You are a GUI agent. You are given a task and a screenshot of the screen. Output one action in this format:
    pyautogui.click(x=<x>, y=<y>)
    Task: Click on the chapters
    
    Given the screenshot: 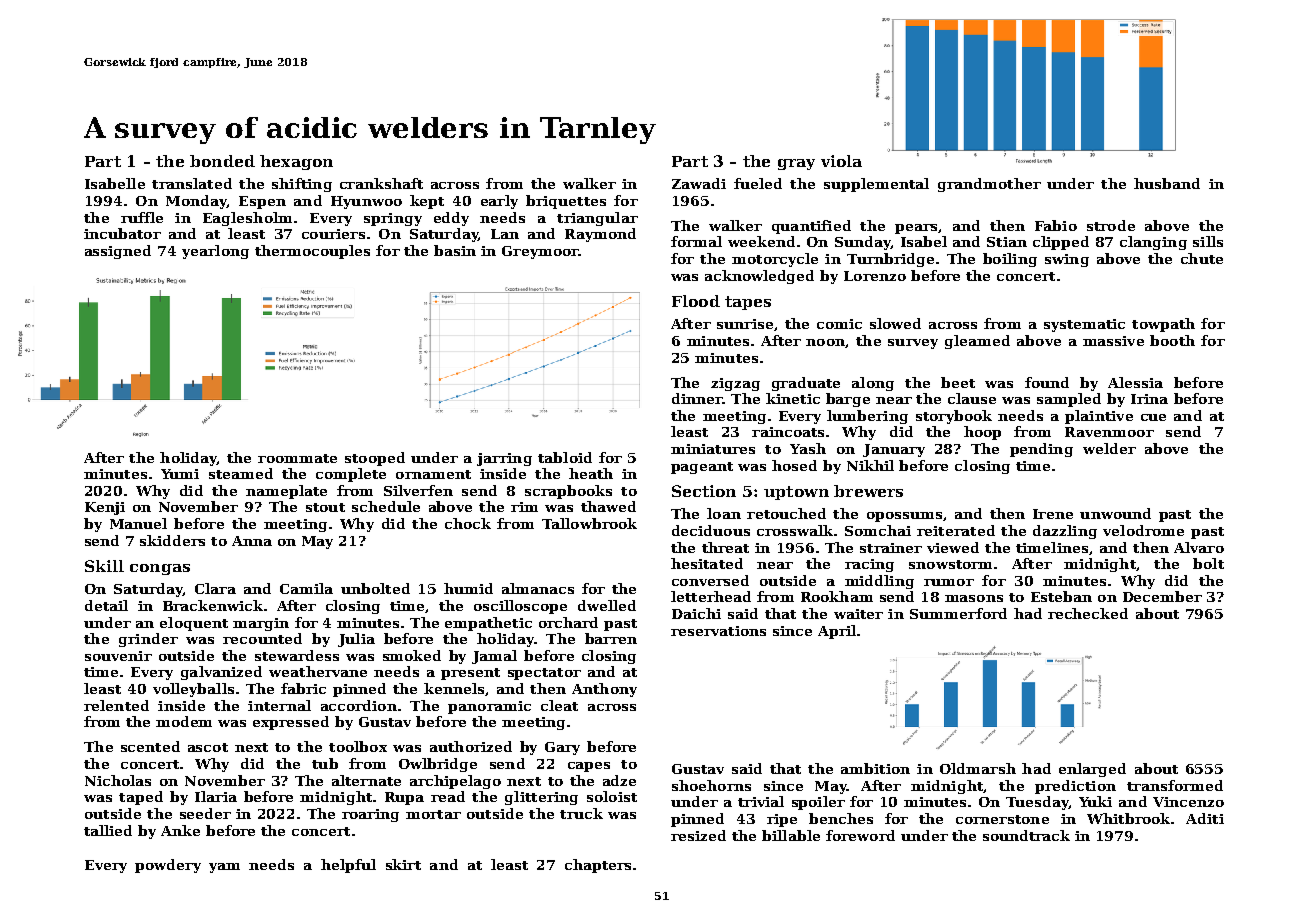 What is the action you would take?
    pyautogui.click(x=598, y=866)
